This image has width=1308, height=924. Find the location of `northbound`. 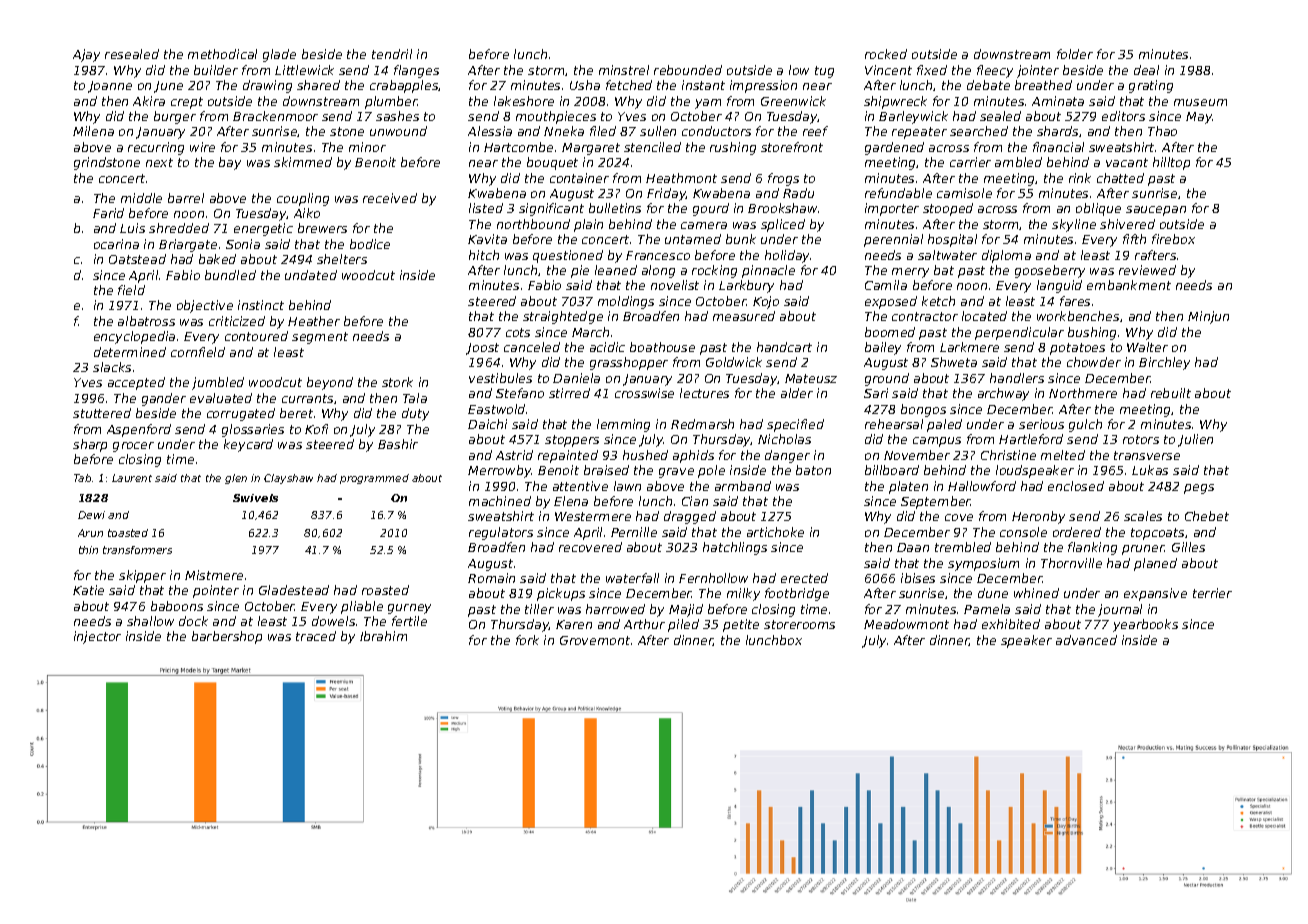

northbound is located at coordinates (533, 224).
